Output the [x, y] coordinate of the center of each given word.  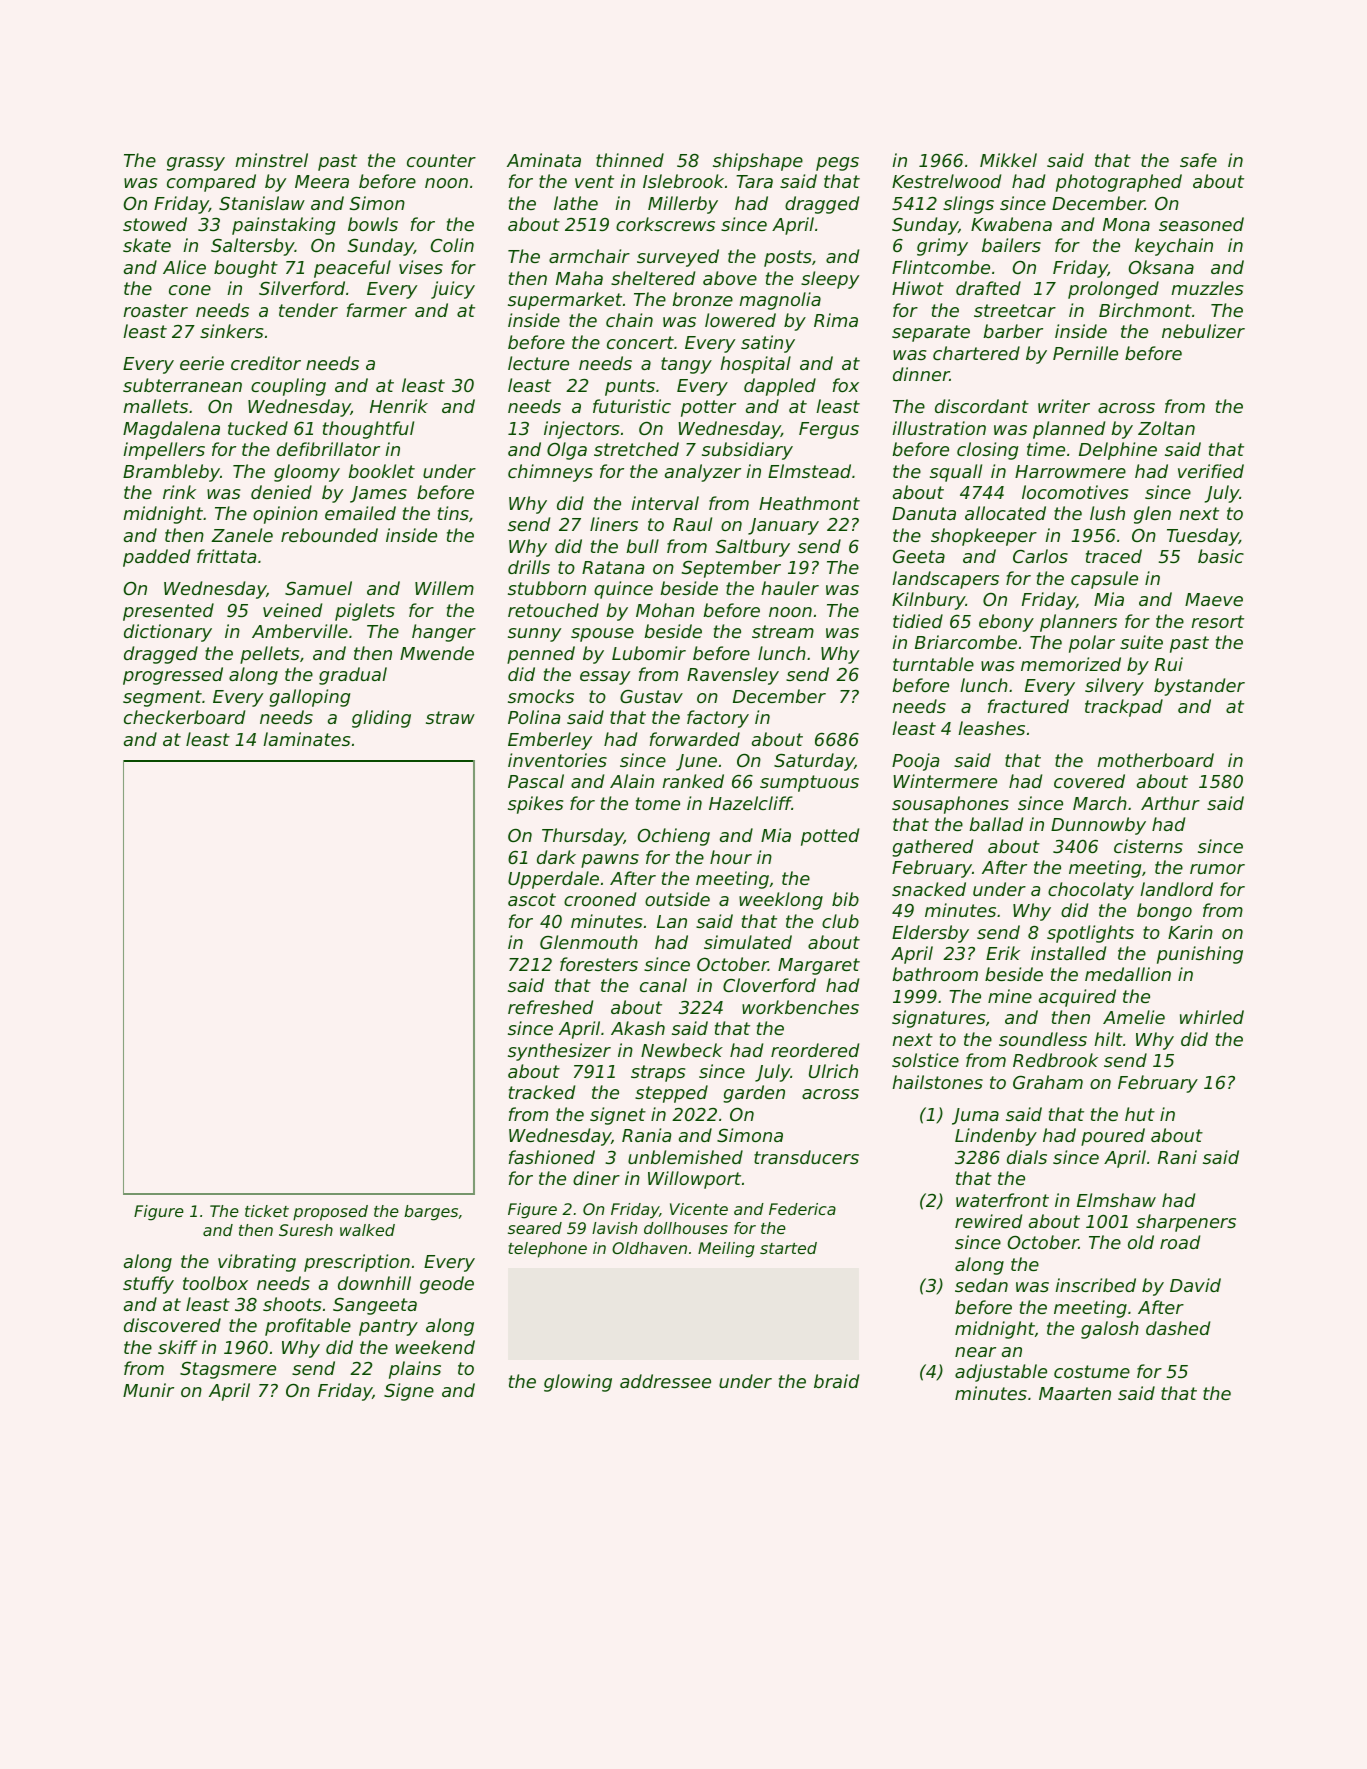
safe [1198, 160]
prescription [357, 1263]
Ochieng [674, 837]
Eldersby [930, 934]
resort [1217, 621]
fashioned [552, 1157]
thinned [630, 160]
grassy [196, 164]
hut [1140, 1114]
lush [1107, 513]
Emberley [550, 741]
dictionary [168, 633]
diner [596, 1178]
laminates [306, 739]
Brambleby [171, 473]
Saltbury [753, 548]
